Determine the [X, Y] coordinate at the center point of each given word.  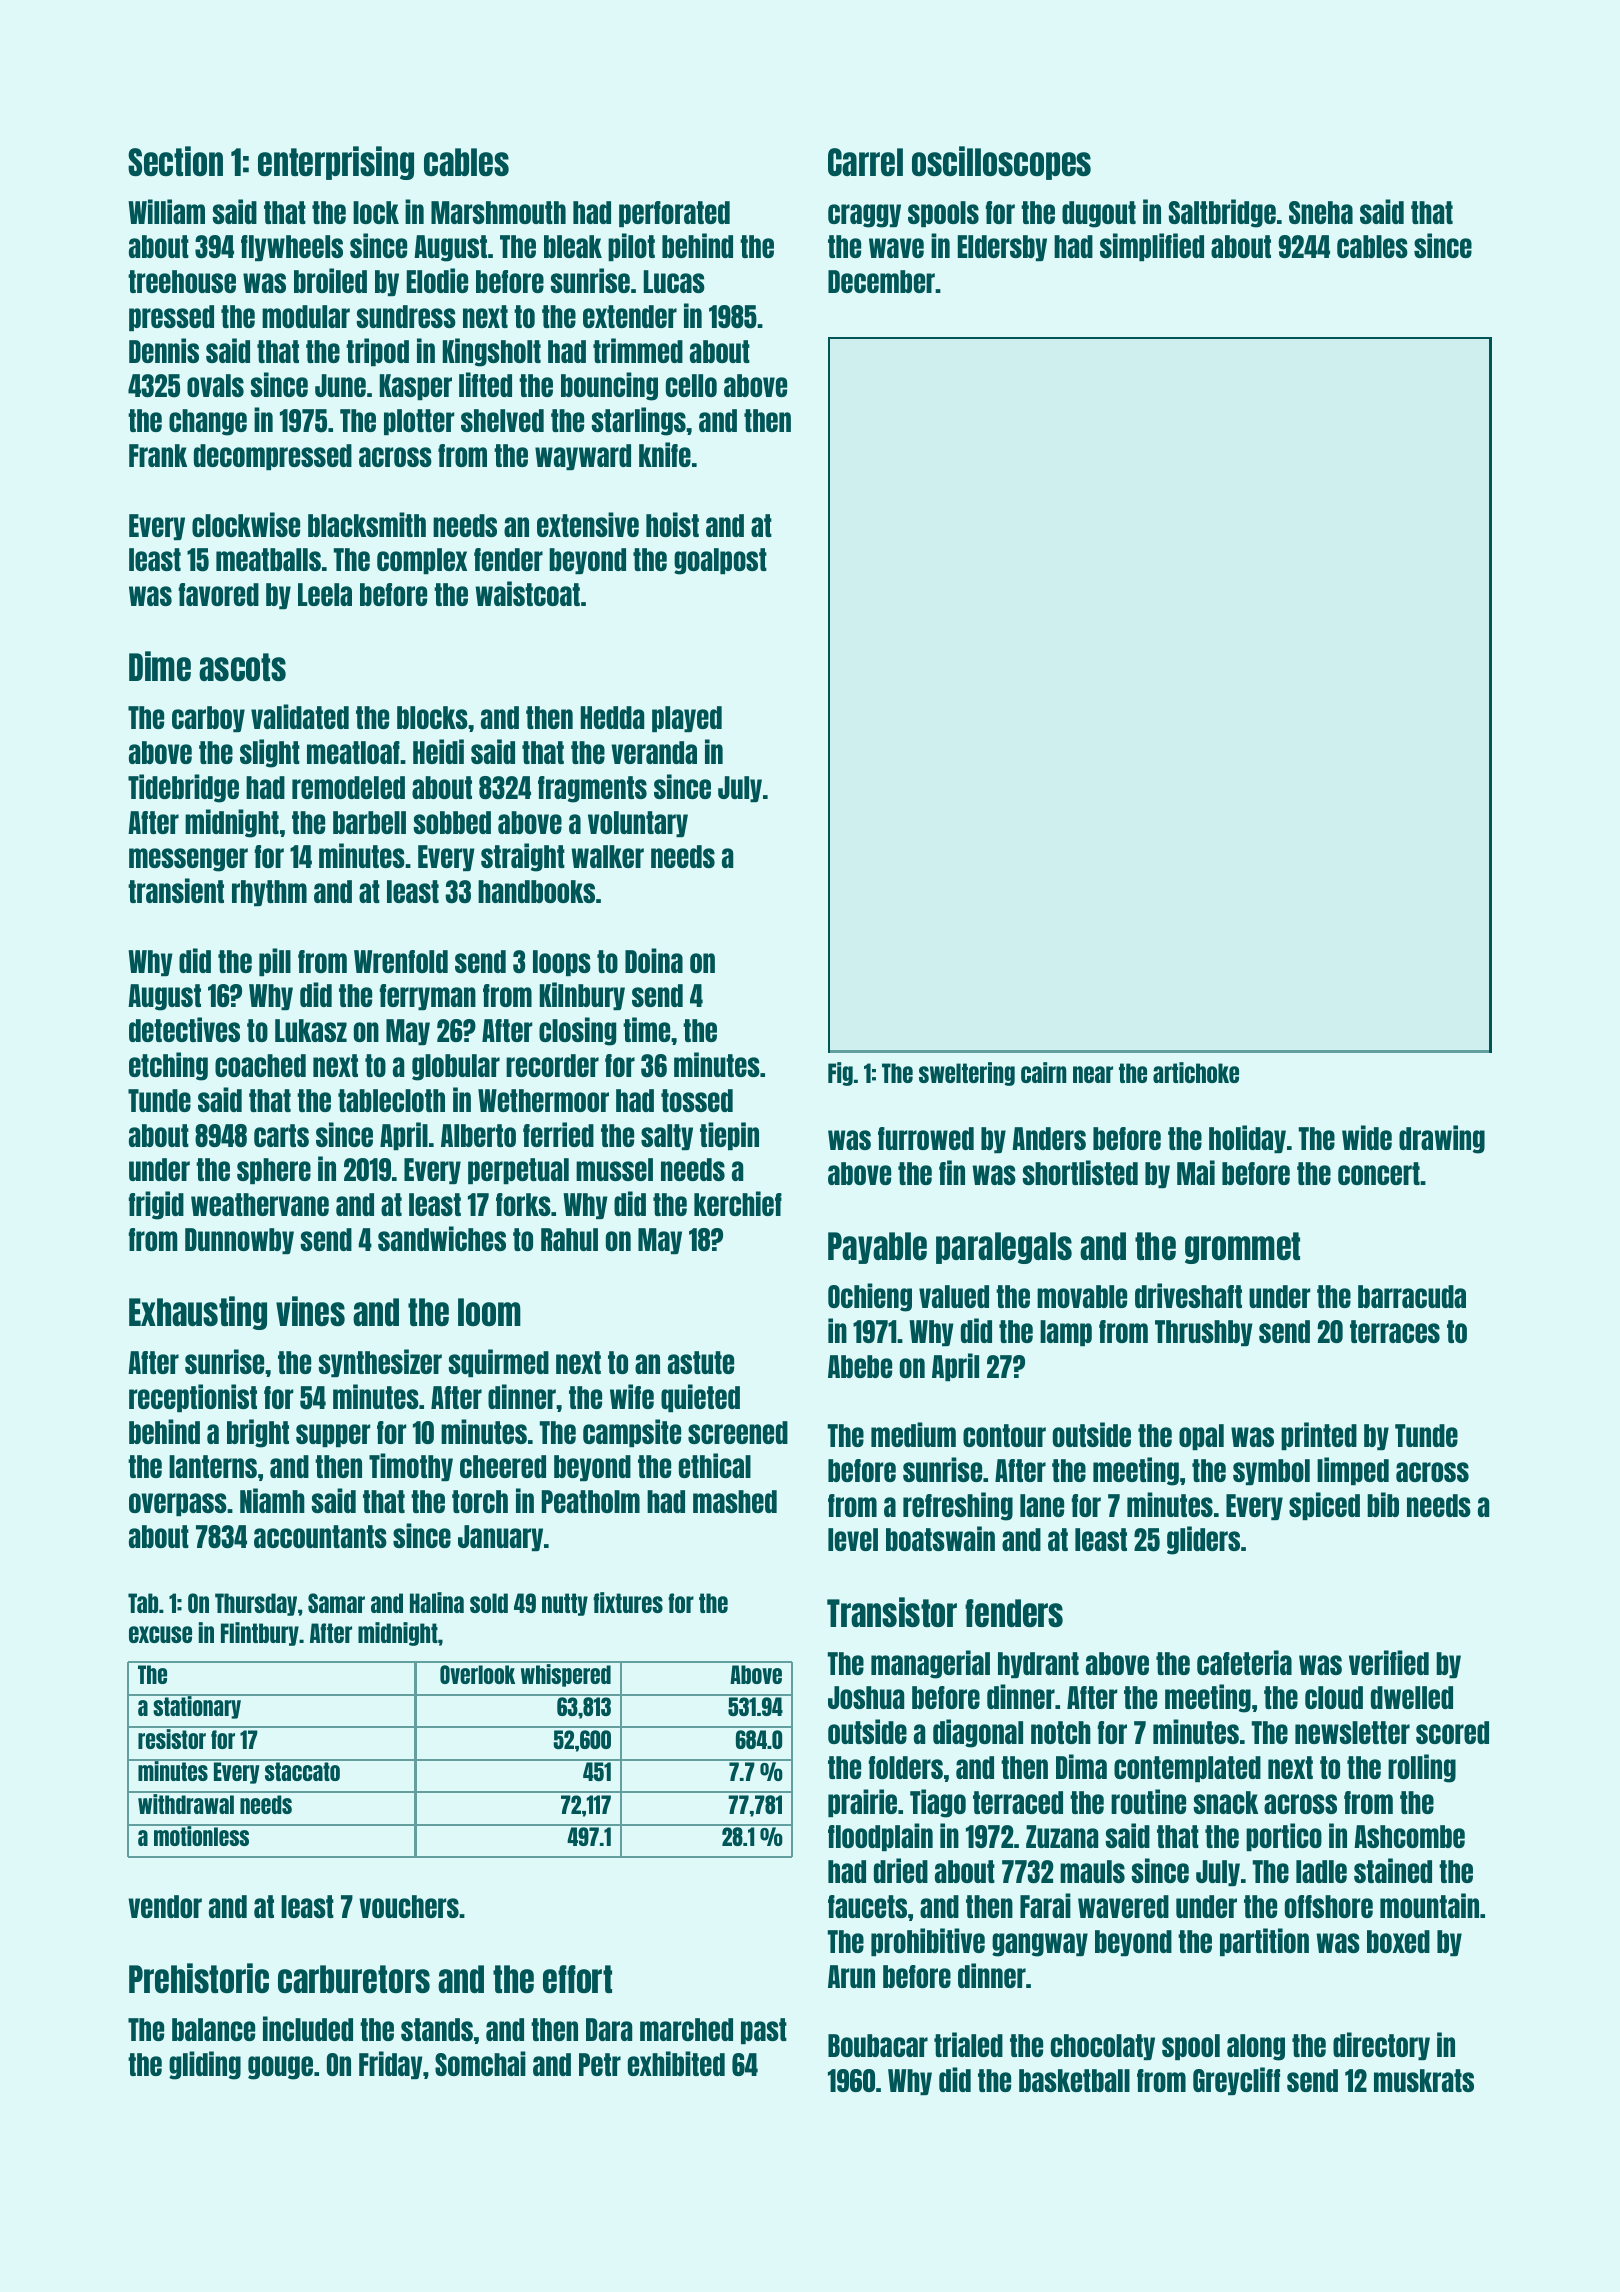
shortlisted [1080, 1172]
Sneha [1321, 212]
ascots [242, 667]
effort [577, 1979]
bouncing [609, 386]
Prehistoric [199, 1978]
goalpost [720, 561]
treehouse [182, 281]
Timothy [411, 1467]
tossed [697, 1100]
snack [1225, 1802]
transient [176, 890]
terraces [1395, 1331]
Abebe [860, 1366]
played [687, 719]
